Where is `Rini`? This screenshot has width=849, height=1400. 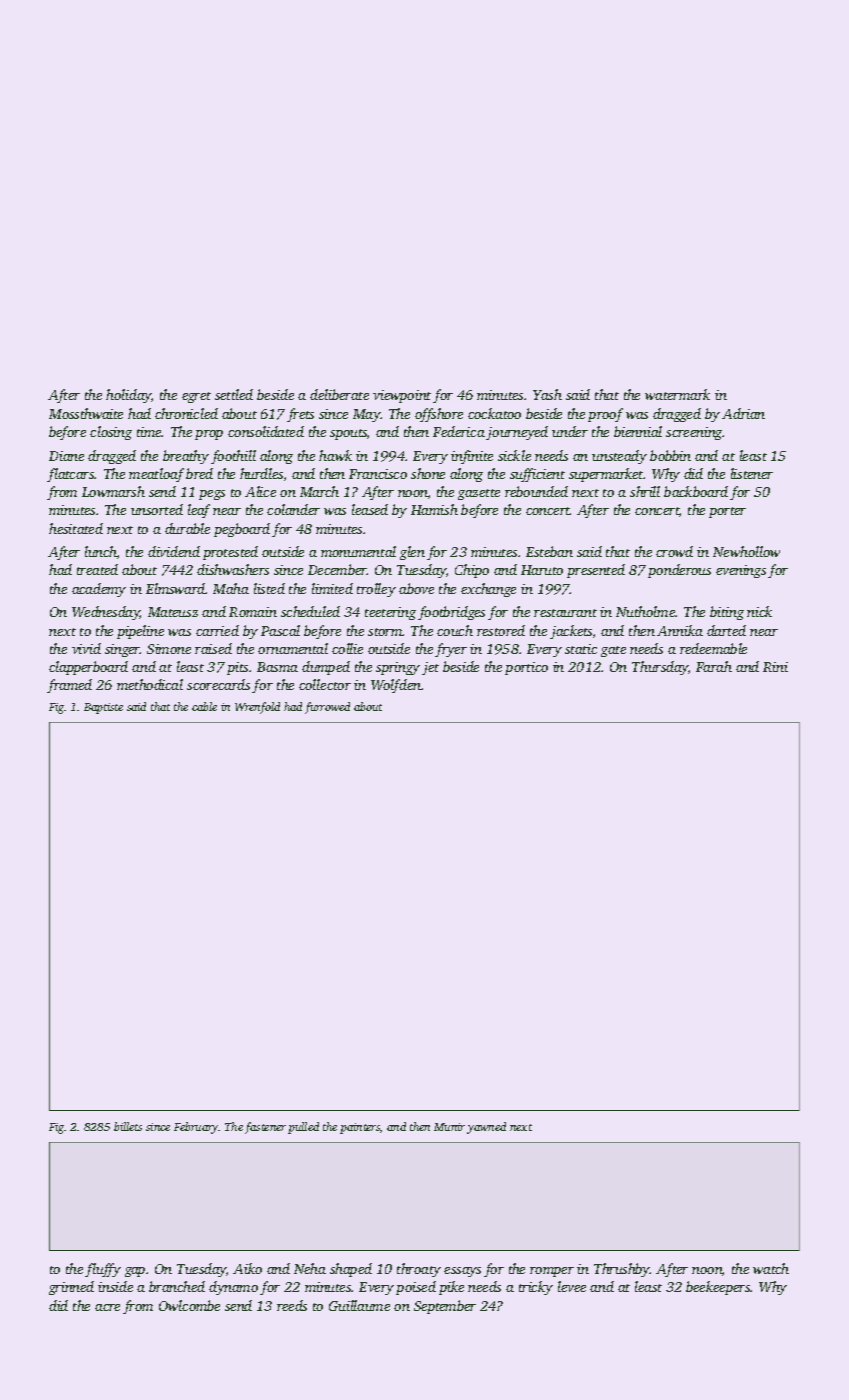
Rini is located at coordinates (775, 667).
